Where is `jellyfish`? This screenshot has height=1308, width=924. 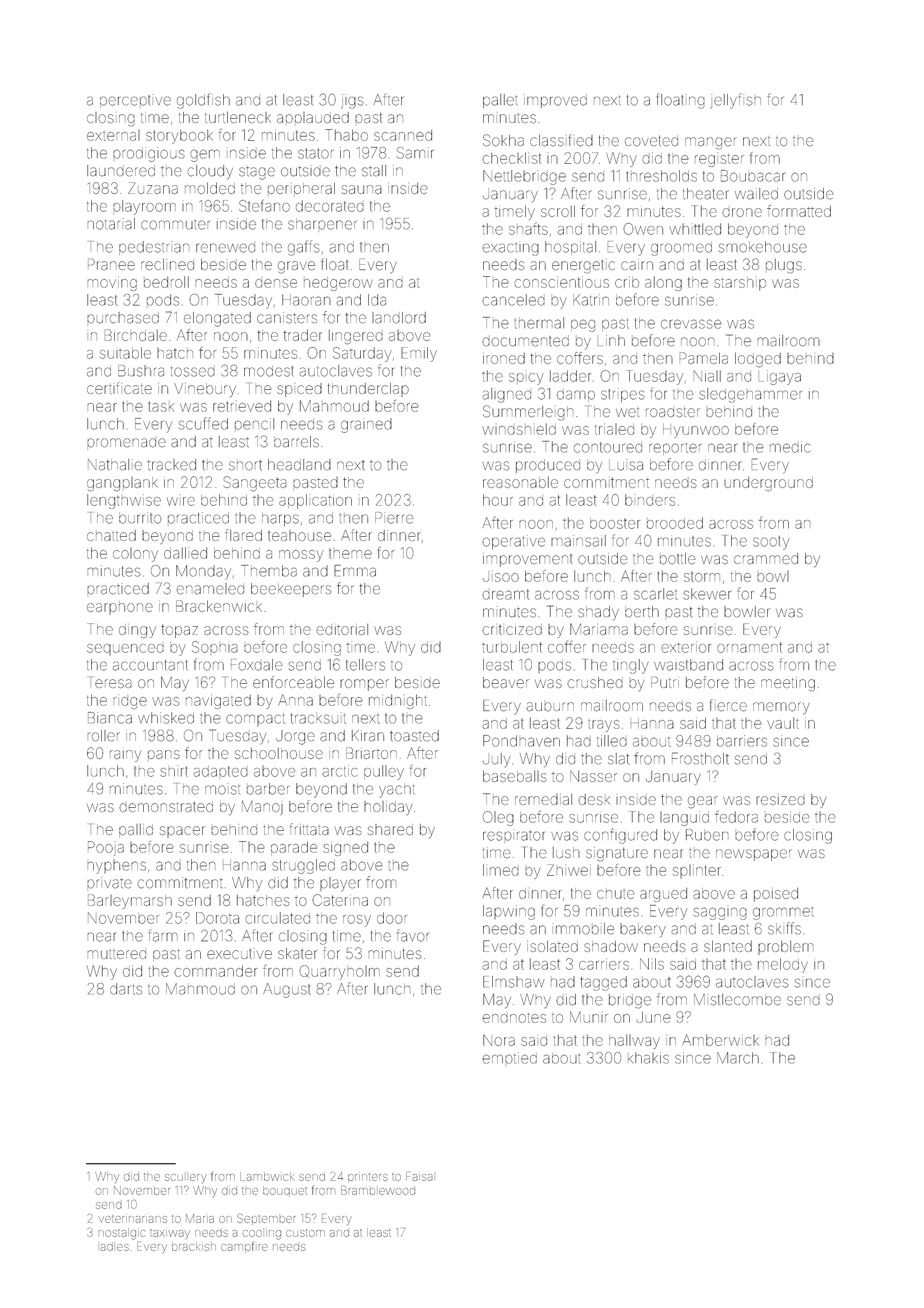
jellyfish is located at coordinates (735, 101).
